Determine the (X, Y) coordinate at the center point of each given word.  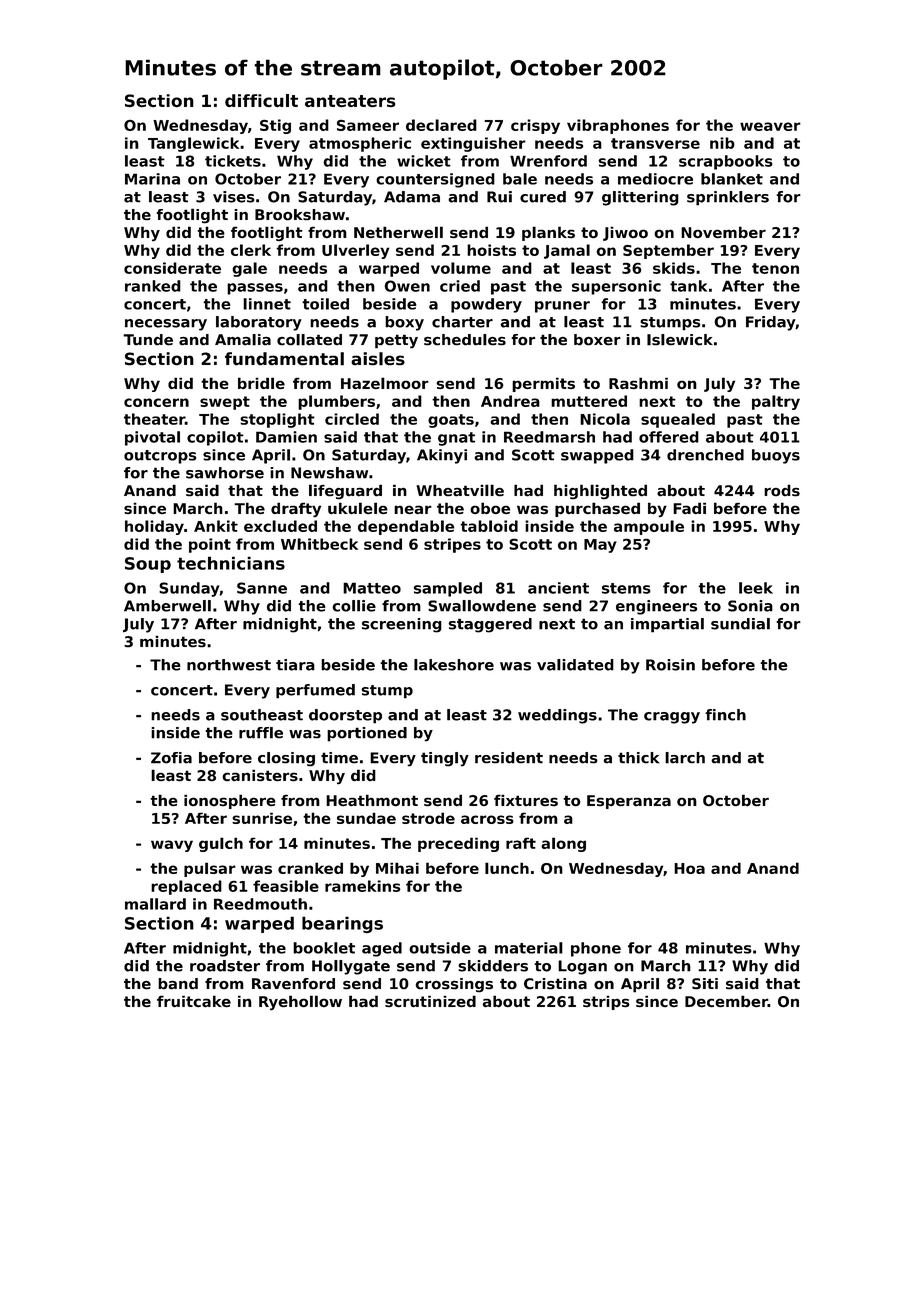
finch (725, 715)
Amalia (243, 340)
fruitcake (194, 1001)
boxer (597, 339)
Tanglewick (193, 144)
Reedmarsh (549, 437)
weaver (770, 126)
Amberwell (167, 606)
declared (441, 125)
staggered (490, 625)
